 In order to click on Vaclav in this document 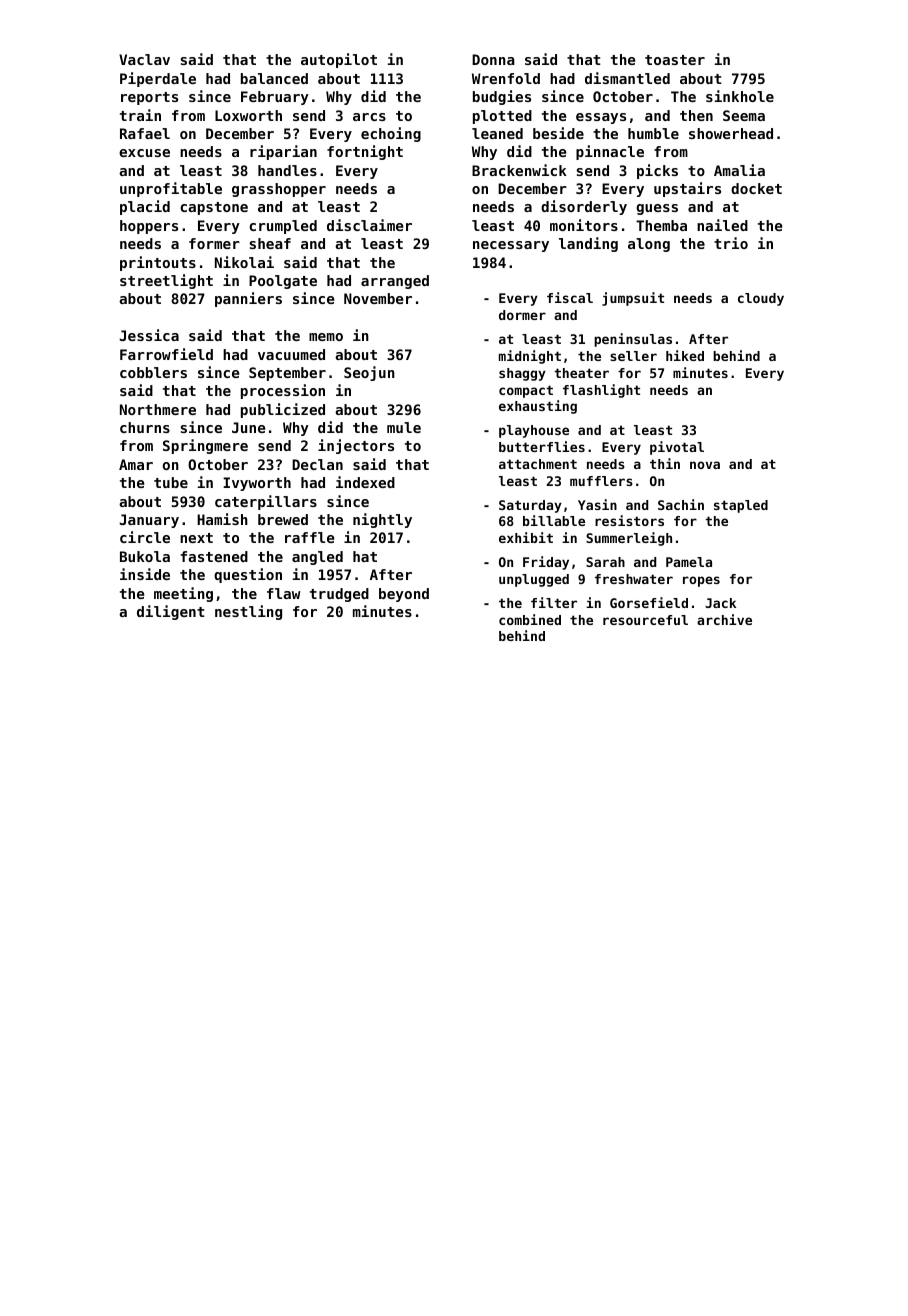, I will do `click(144, 59)`.
